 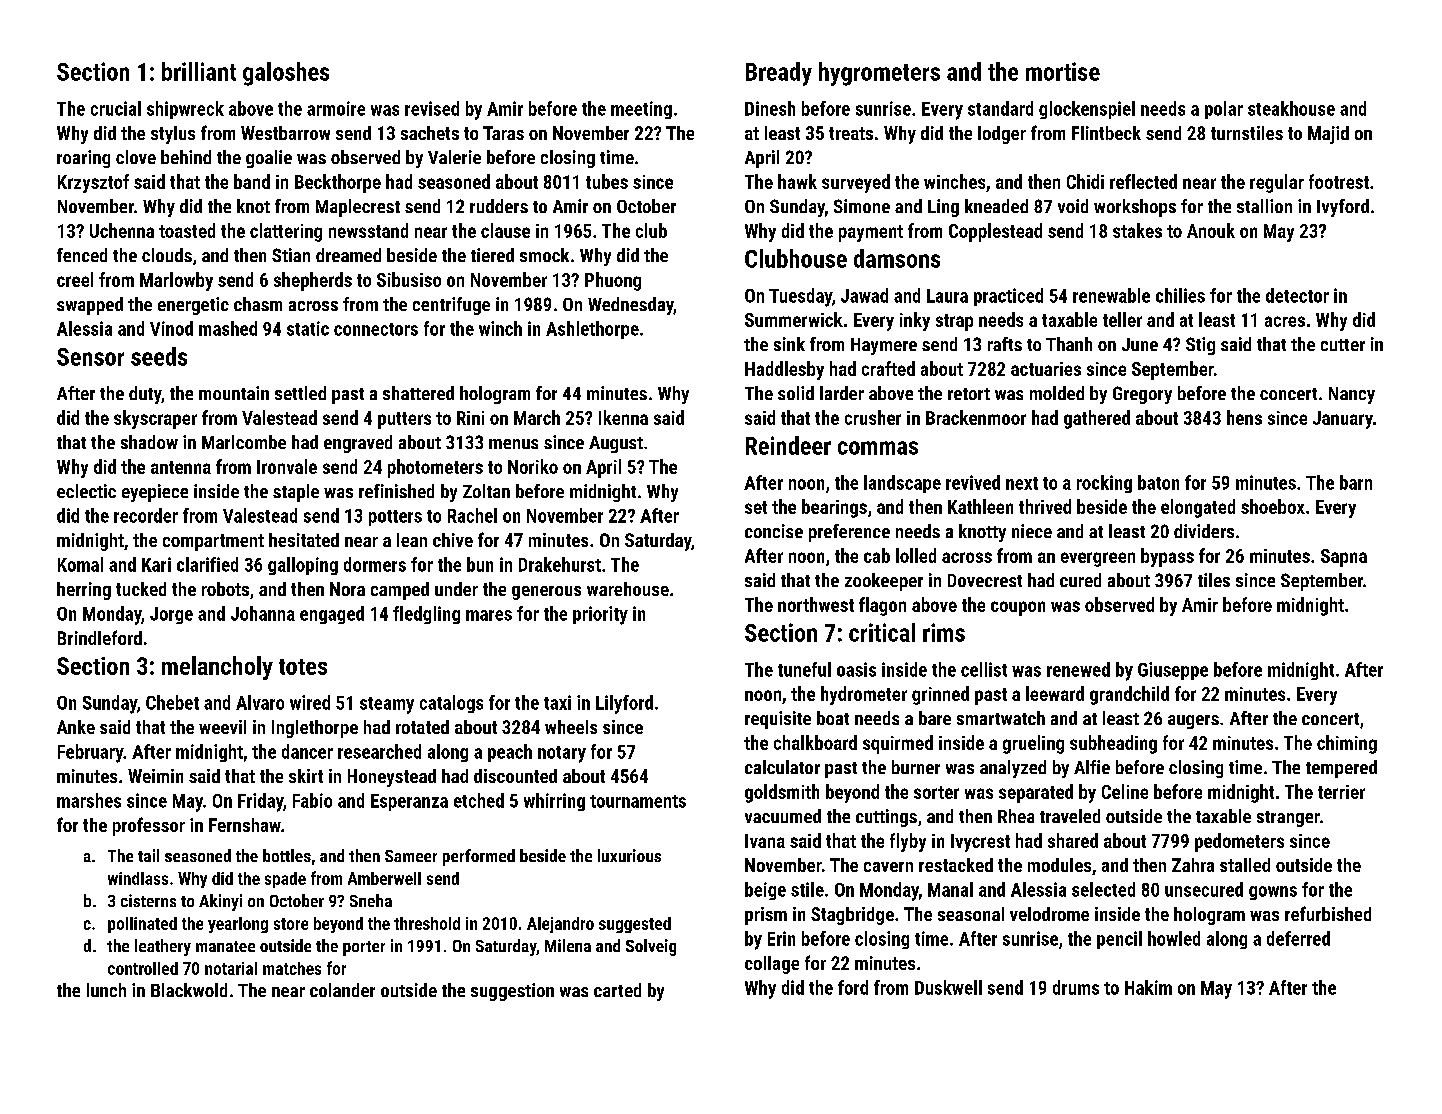 What do you see at coordinates (187, 230) in the screenshot?
I see `toasted` at bounding box center [187, 230].
